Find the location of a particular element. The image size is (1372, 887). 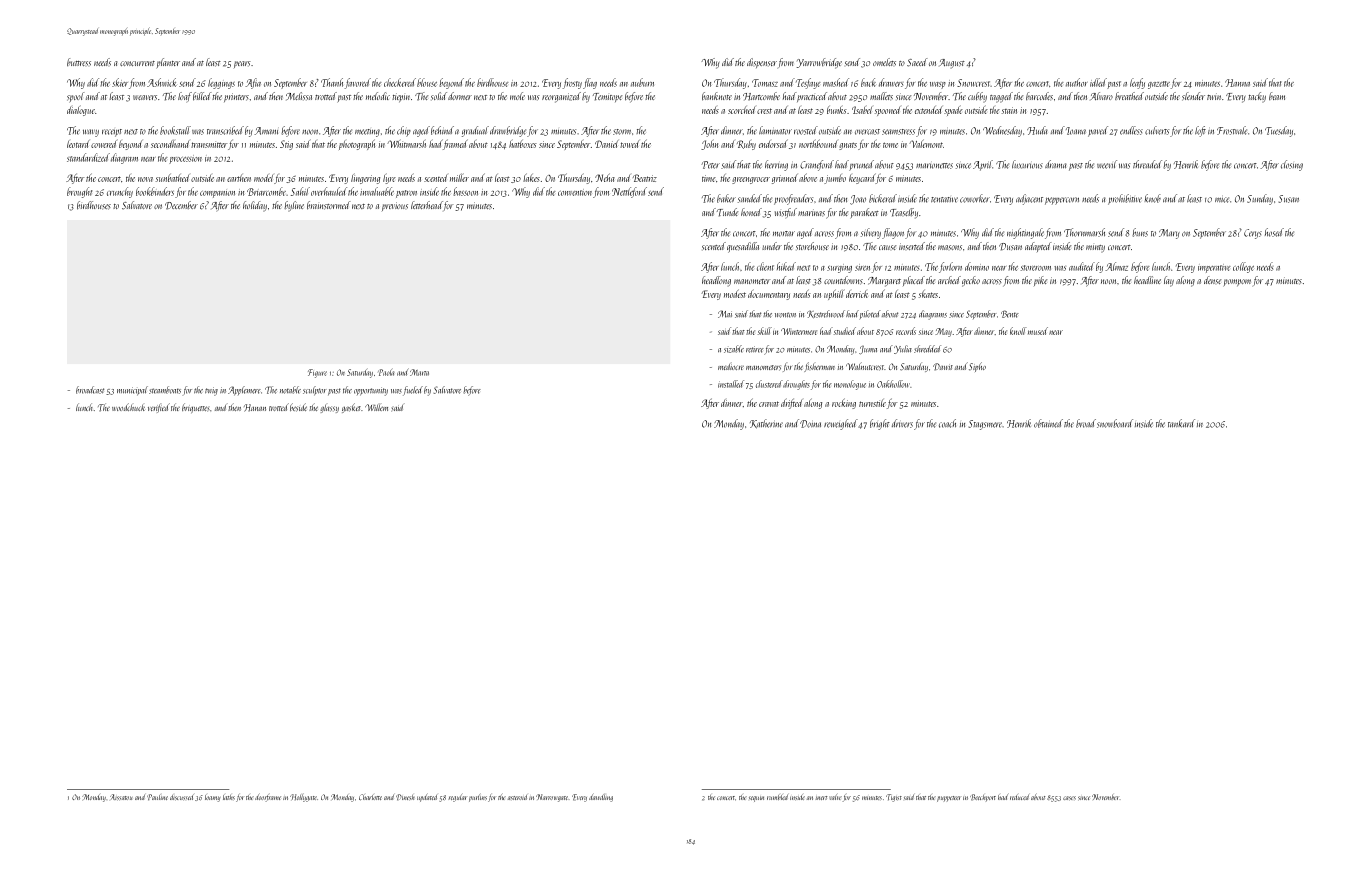

Aissatou is located at coordinates (121, 797).
